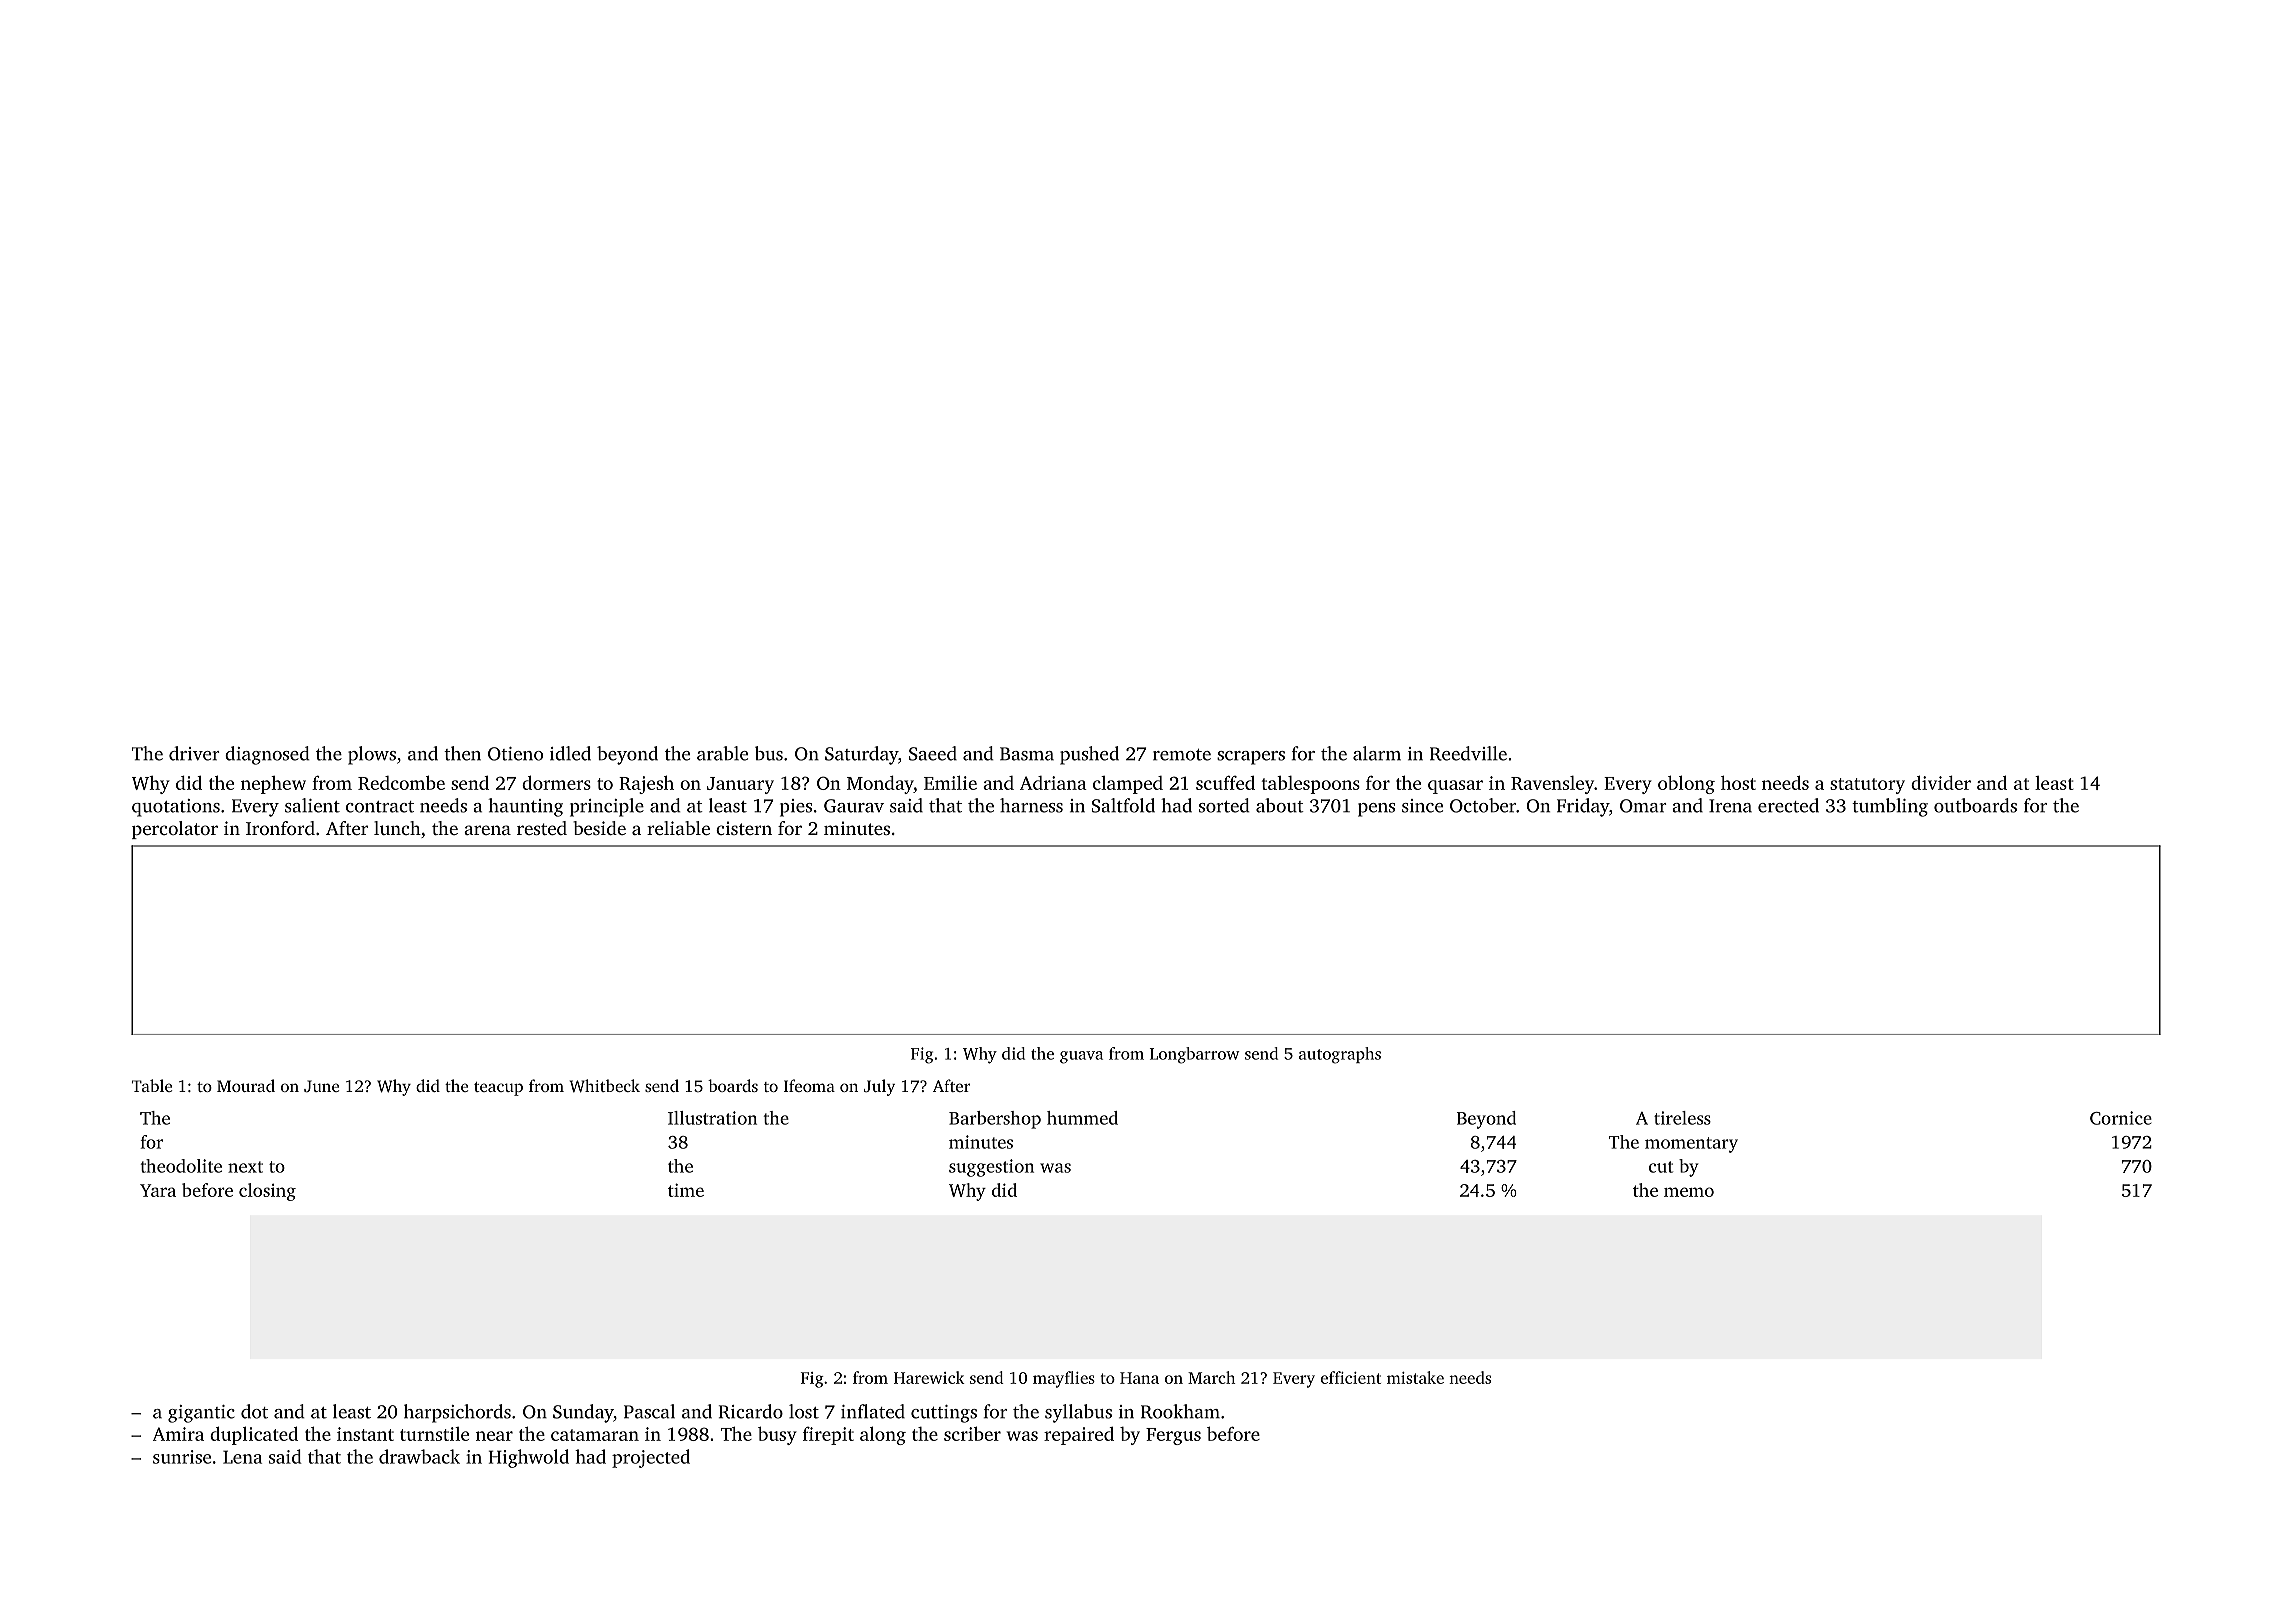 The width and height of the screenshot is (2292, 1620). I want to click on driver, so click(194, 753).
